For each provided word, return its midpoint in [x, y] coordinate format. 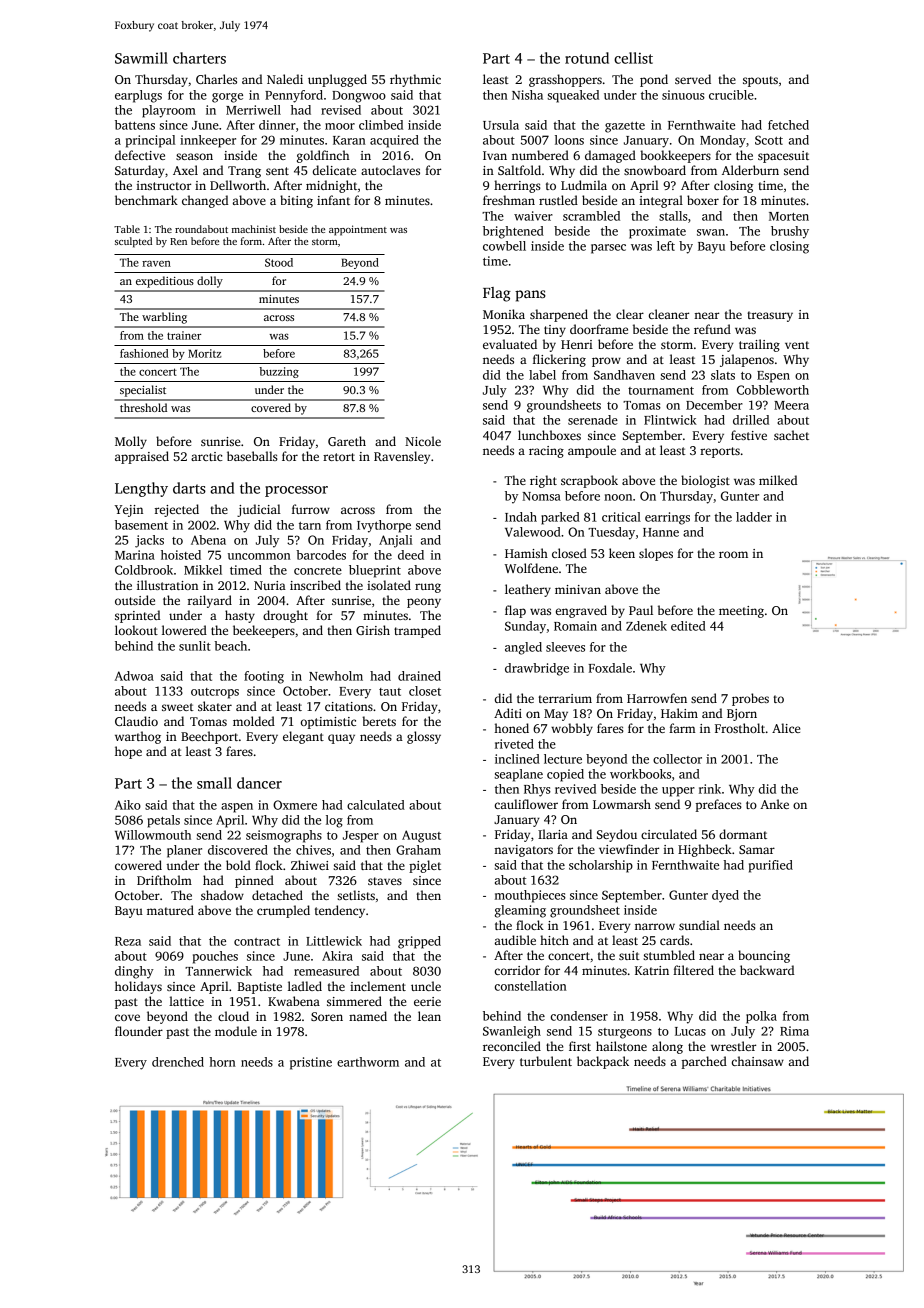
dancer [259, 783]
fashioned [144, 353]
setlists [356, 895]
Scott [769, 140]
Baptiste [260, 988]
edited [688, 626]
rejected [177, 510]
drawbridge [537, 669]
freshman [509, 200]
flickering [559, 360]
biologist [705, 481]
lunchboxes [549, 435]
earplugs [138, 96]
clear [630, 314]
